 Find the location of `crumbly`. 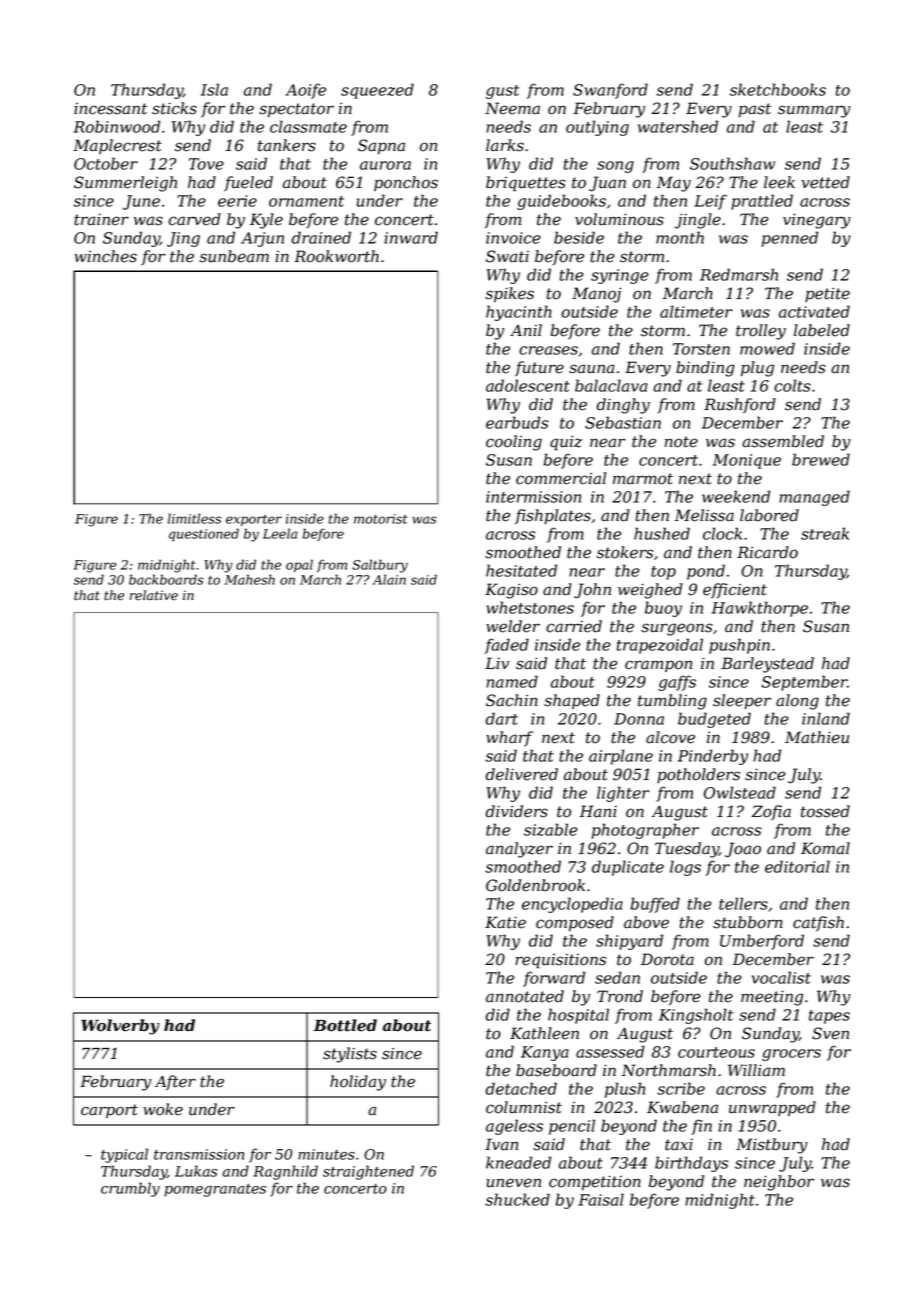

crumbly is located at coordinates (130, 1189).
